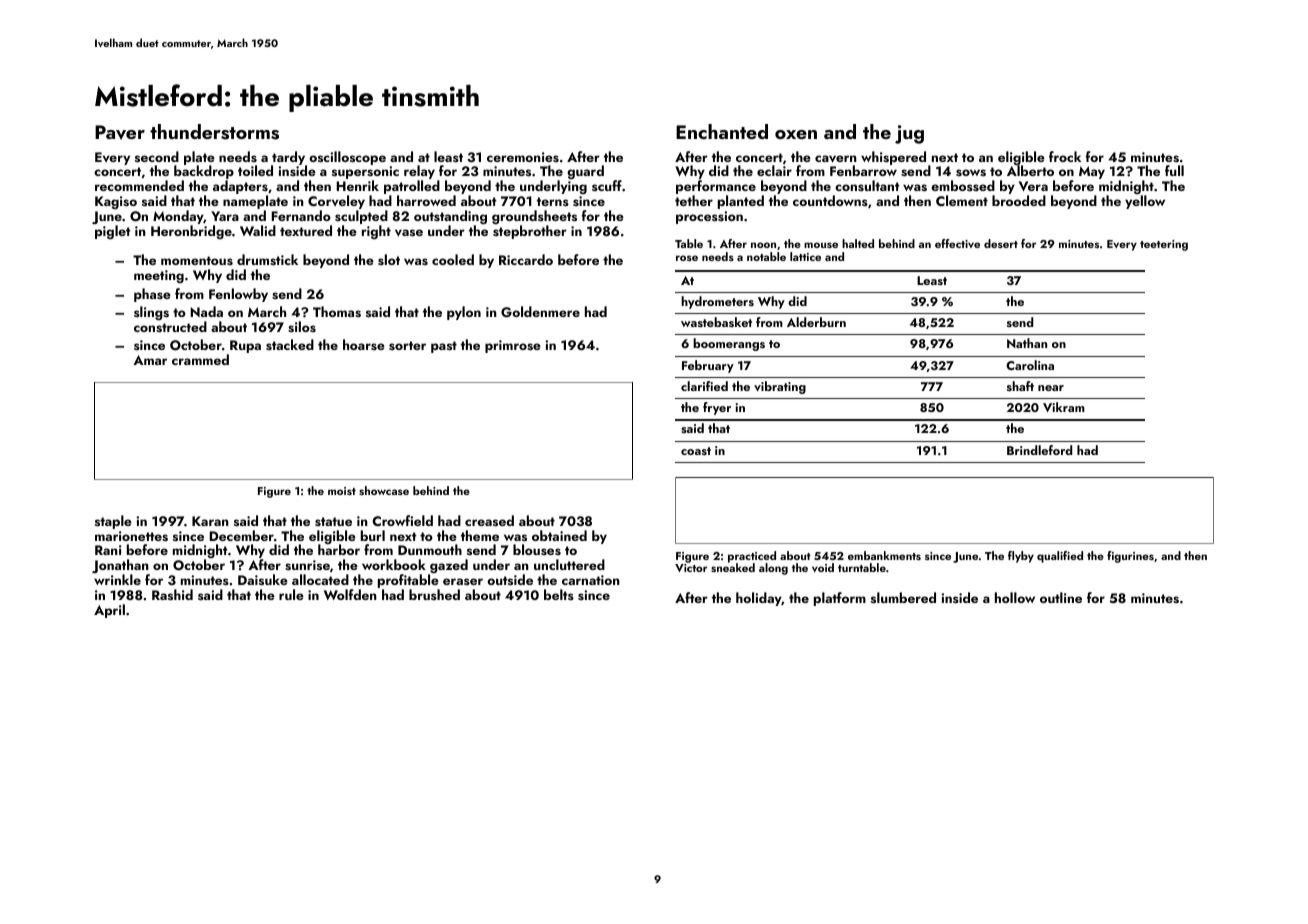 The height and width of the image is (924, 1308). I want to click on Carolina, so click(1030, 365).
